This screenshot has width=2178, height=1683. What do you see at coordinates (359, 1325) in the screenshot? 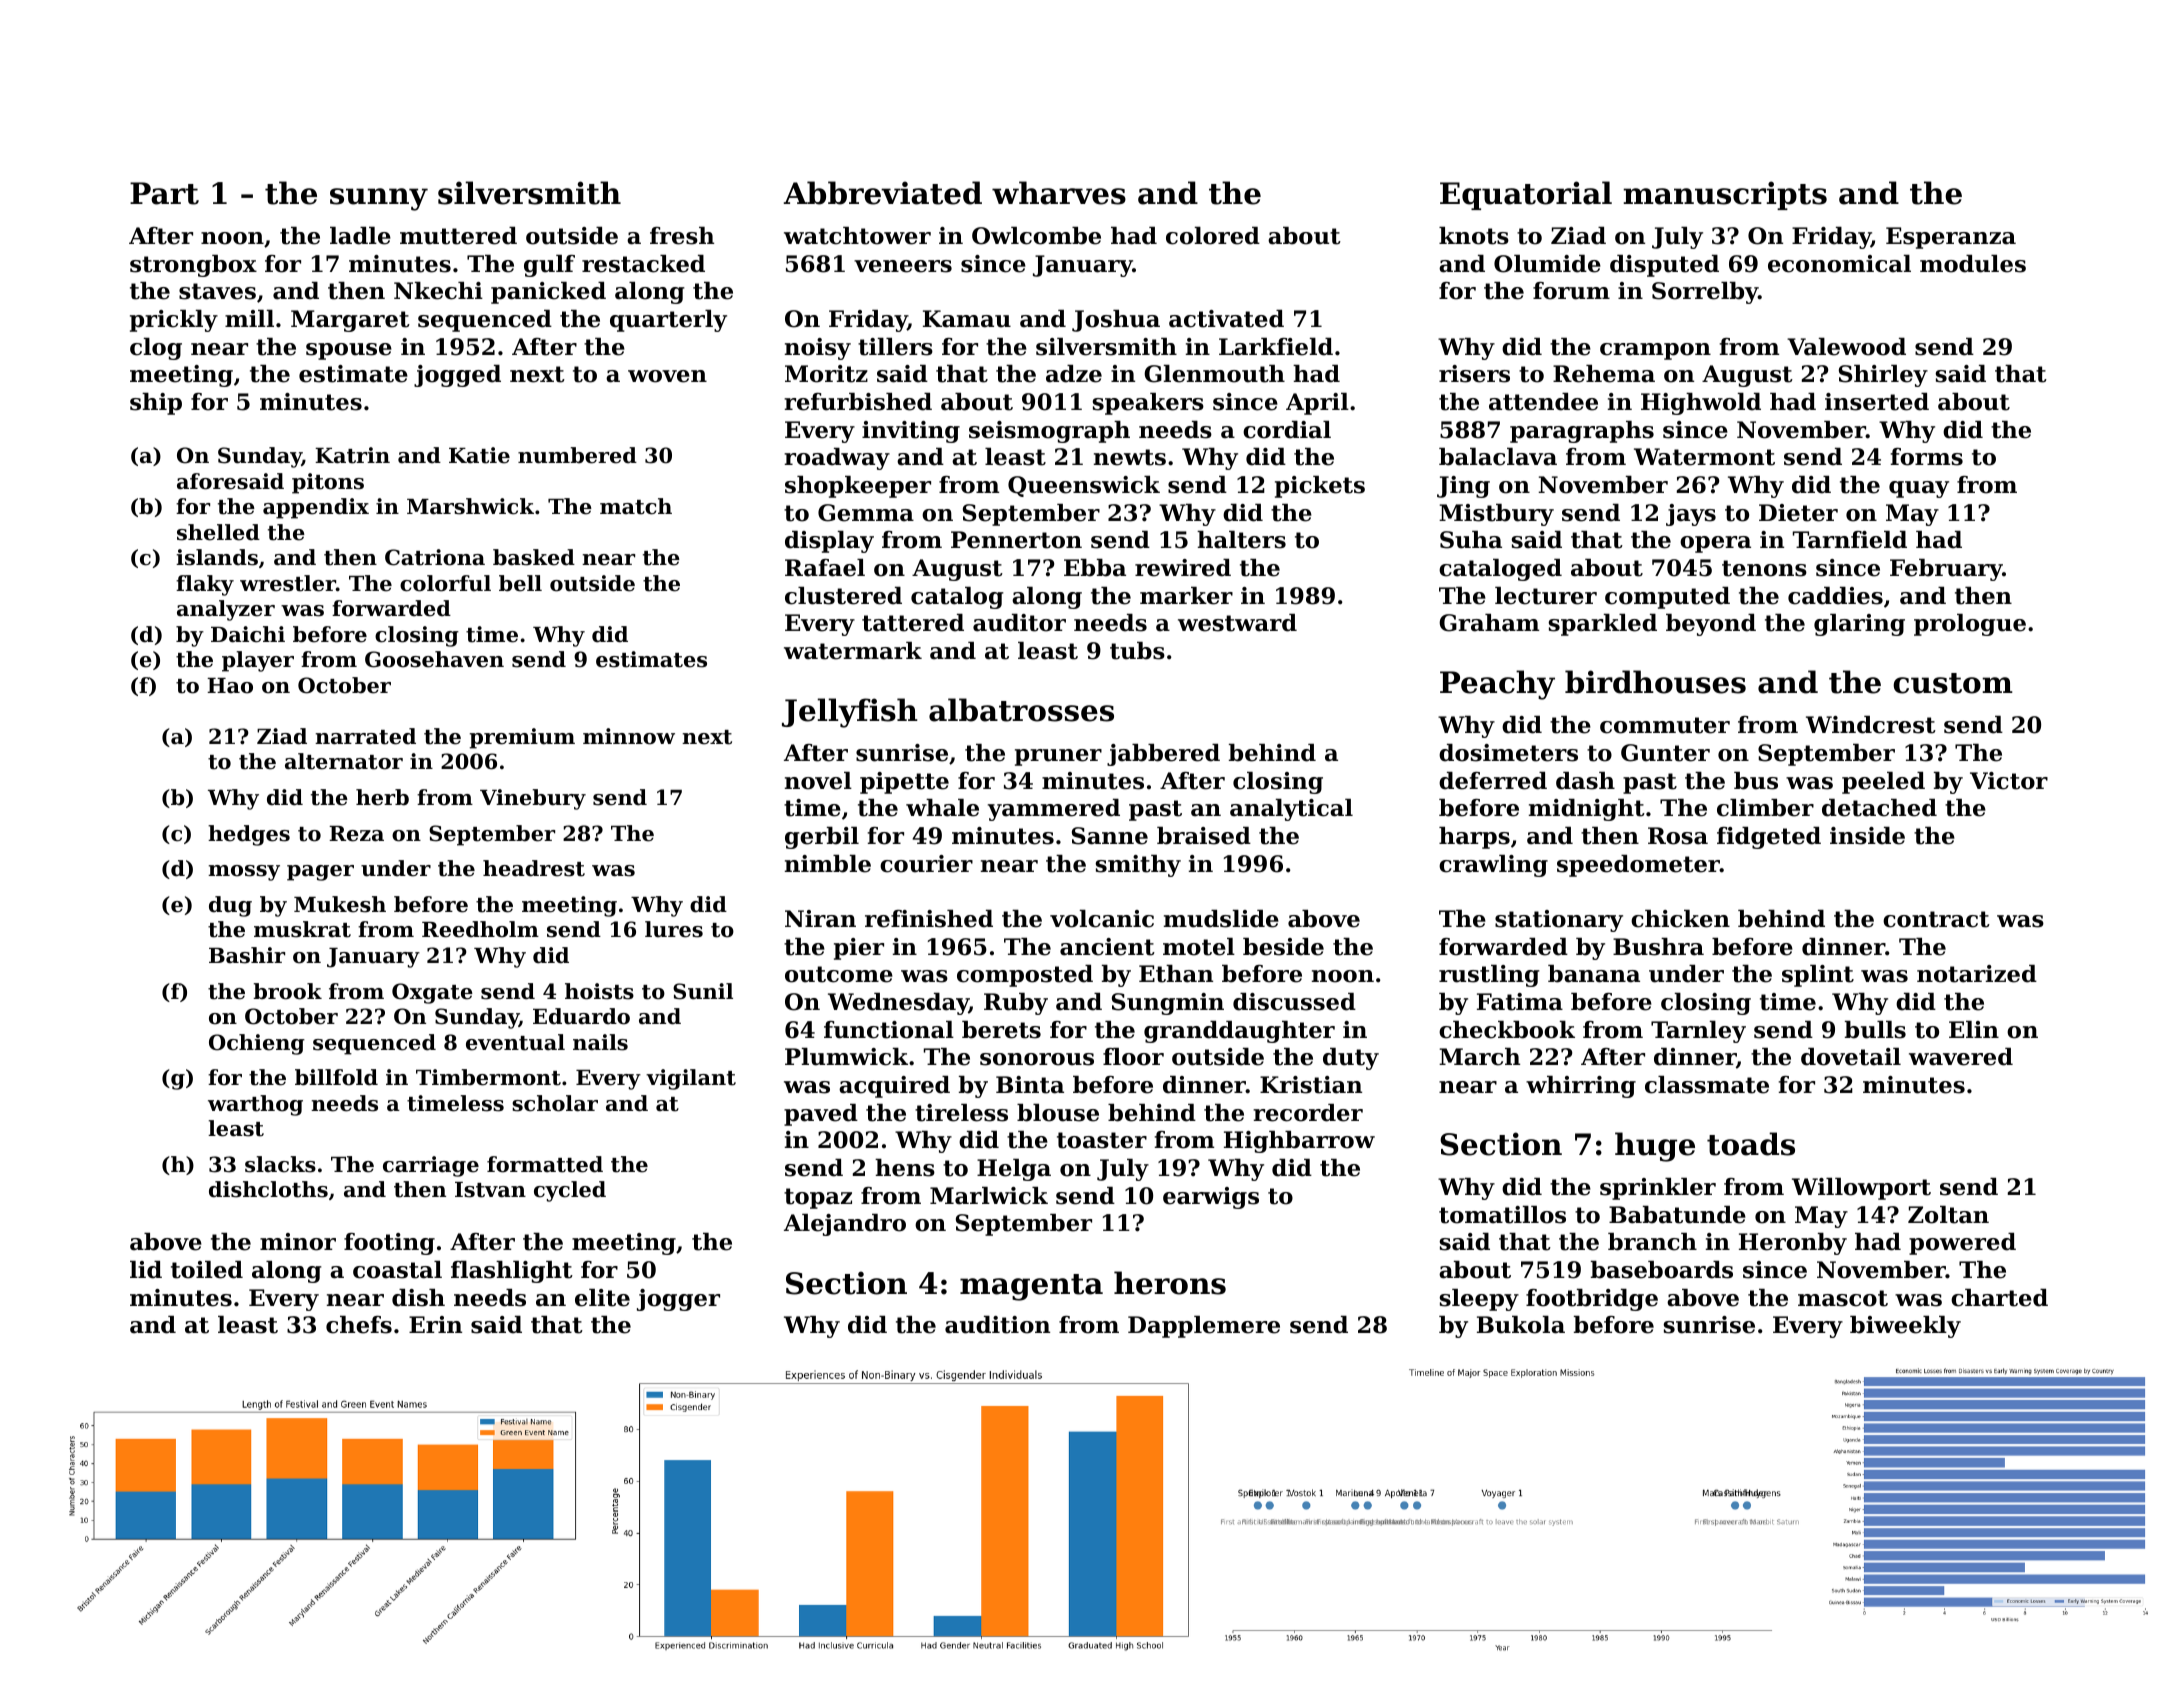
I see `chefs` at bounding box center [359, 1325].
